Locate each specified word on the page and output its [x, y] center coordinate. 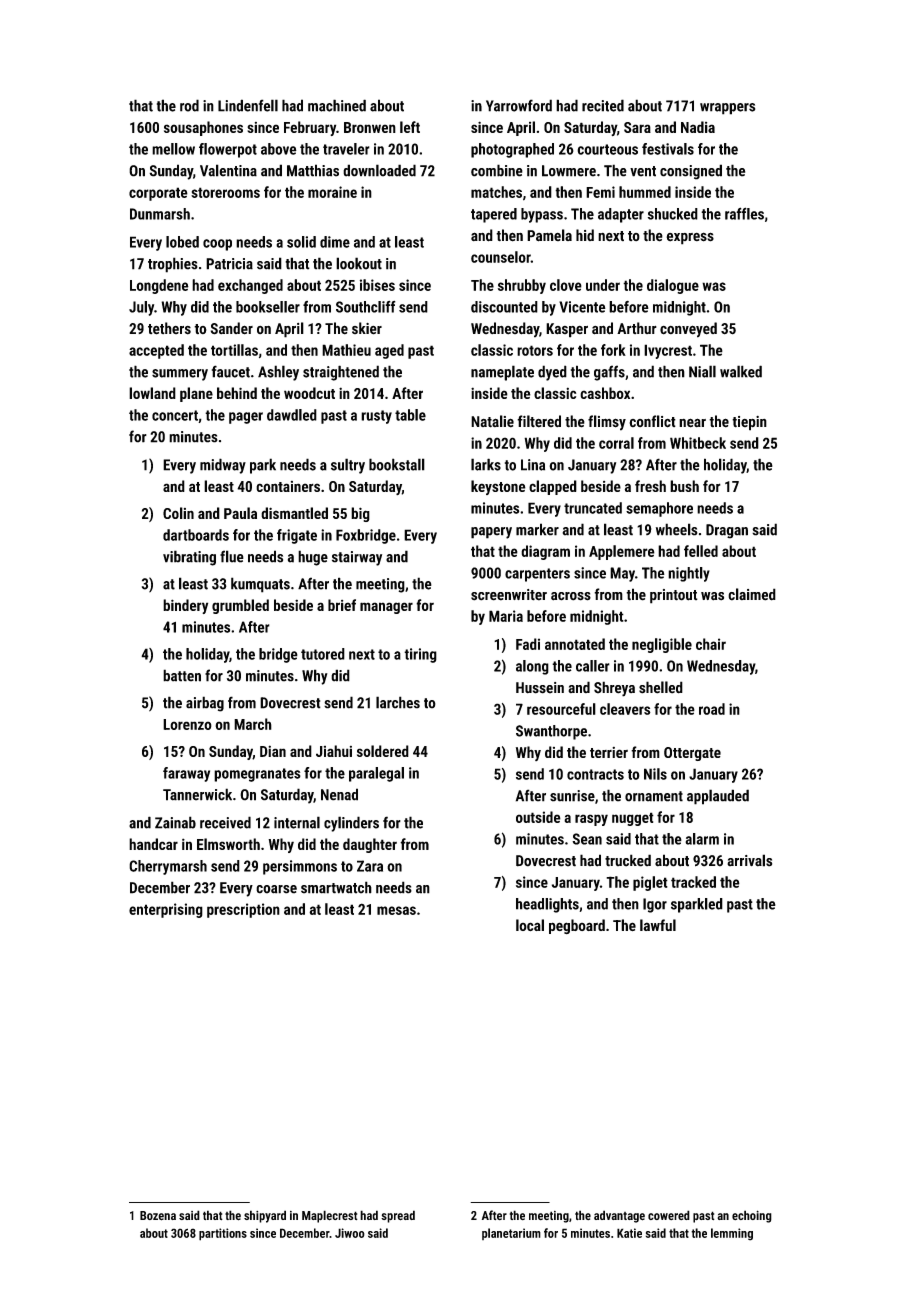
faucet [231, 371]
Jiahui [334, 751]
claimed [752, 594]
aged [389, 351]
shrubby [522, 286]
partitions [223, 1234]
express [690, 238]
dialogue [673, 286]
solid [301, 242]
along [532, 667]
